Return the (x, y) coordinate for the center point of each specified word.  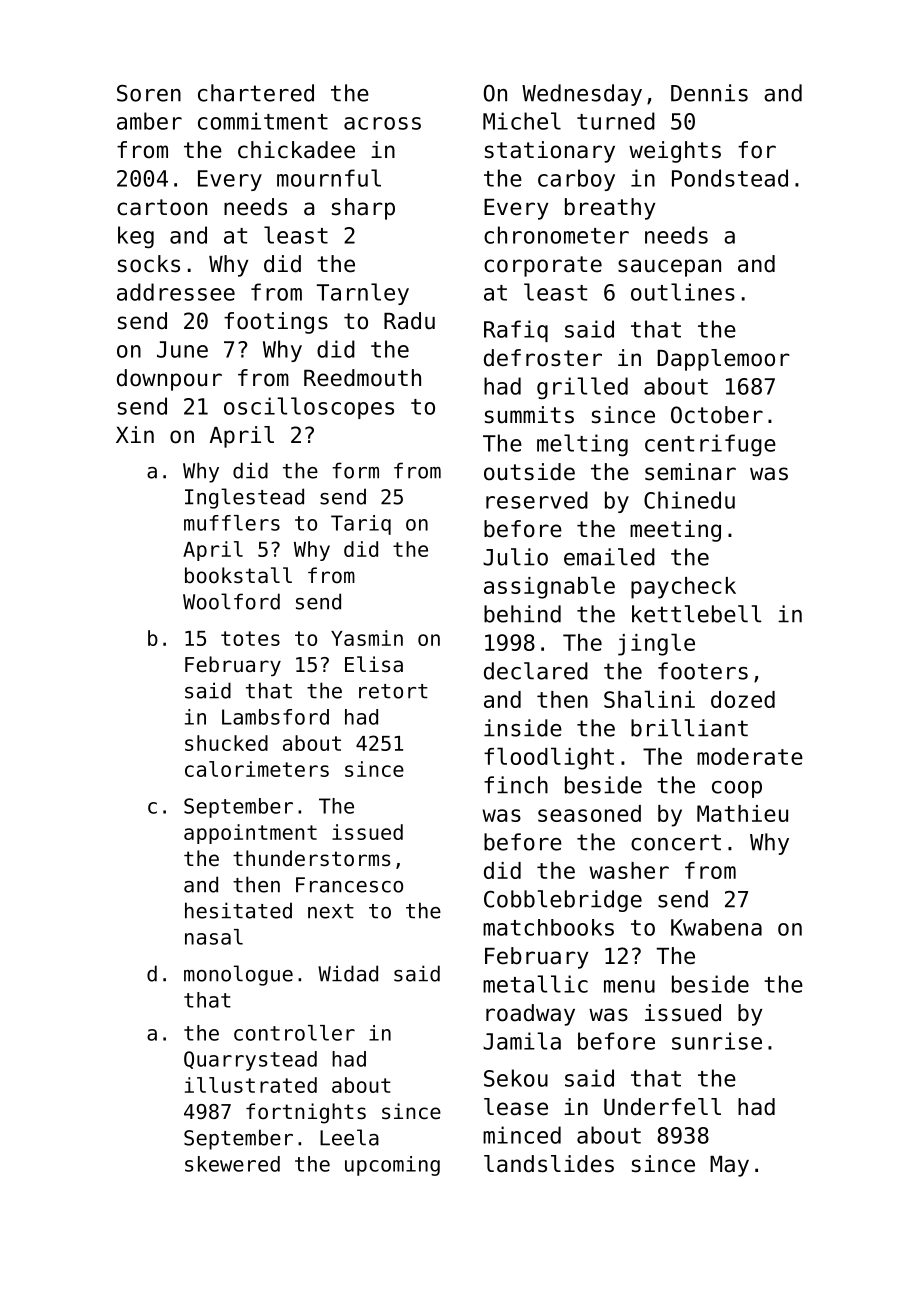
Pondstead (730, 178)
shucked (226, 743)
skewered (232, 1164)
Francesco (349, 885)
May (729, 1166)
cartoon (162, 207)
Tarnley (363, 294)
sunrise (717, 1041)
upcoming (392, 1166)
